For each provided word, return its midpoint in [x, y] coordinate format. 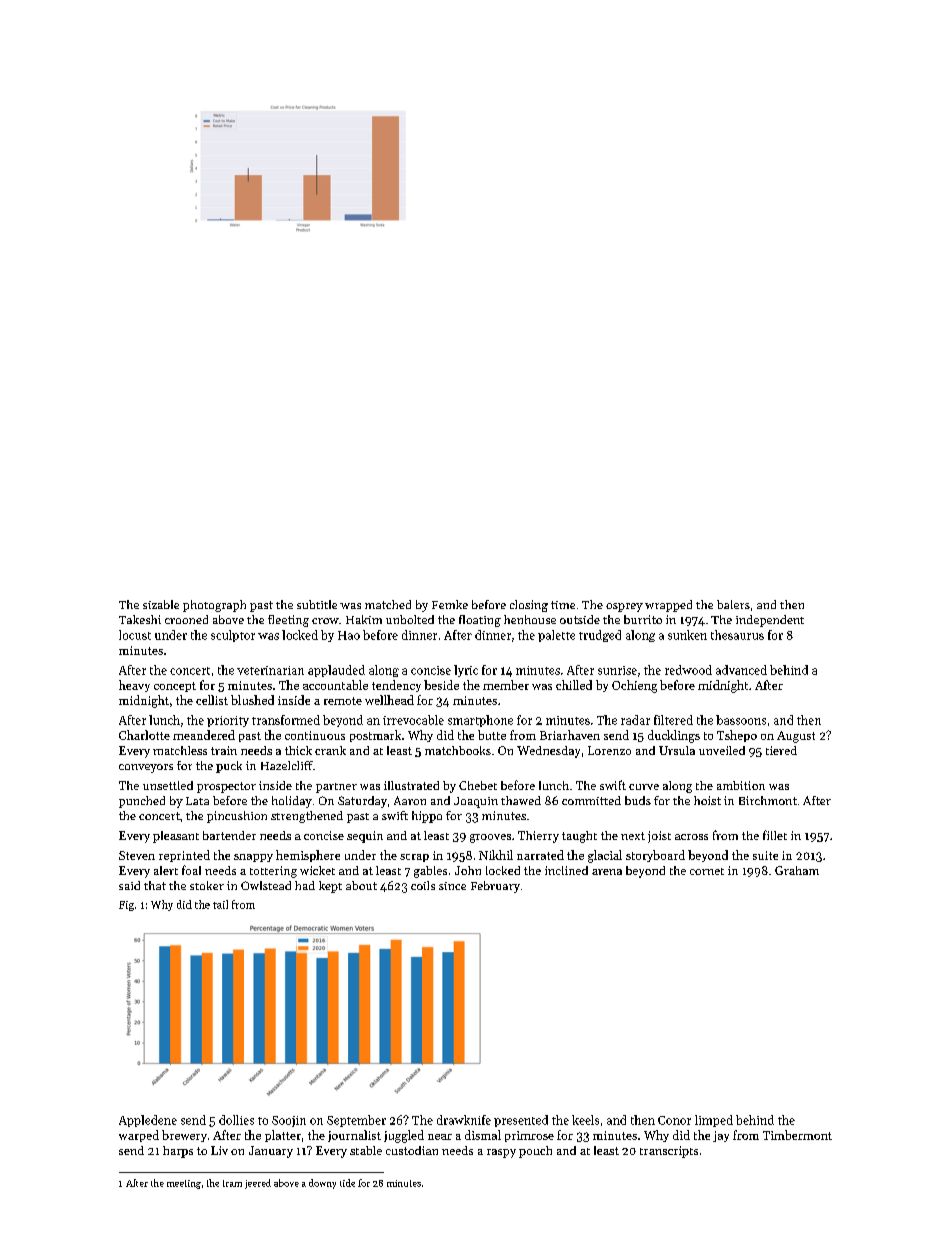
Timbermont [797, 1135]
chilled [574, 685]
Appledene [148, 1121]
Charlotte [144, 735]
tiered [781, 750]
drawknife [464, 1120]
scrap [414, 858]
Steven [137, 855]
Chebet [478, 785]
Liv [219, 1150]
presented [521, 1121]
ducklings [674, 736]
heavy [134, 686]
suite [765, 855]
